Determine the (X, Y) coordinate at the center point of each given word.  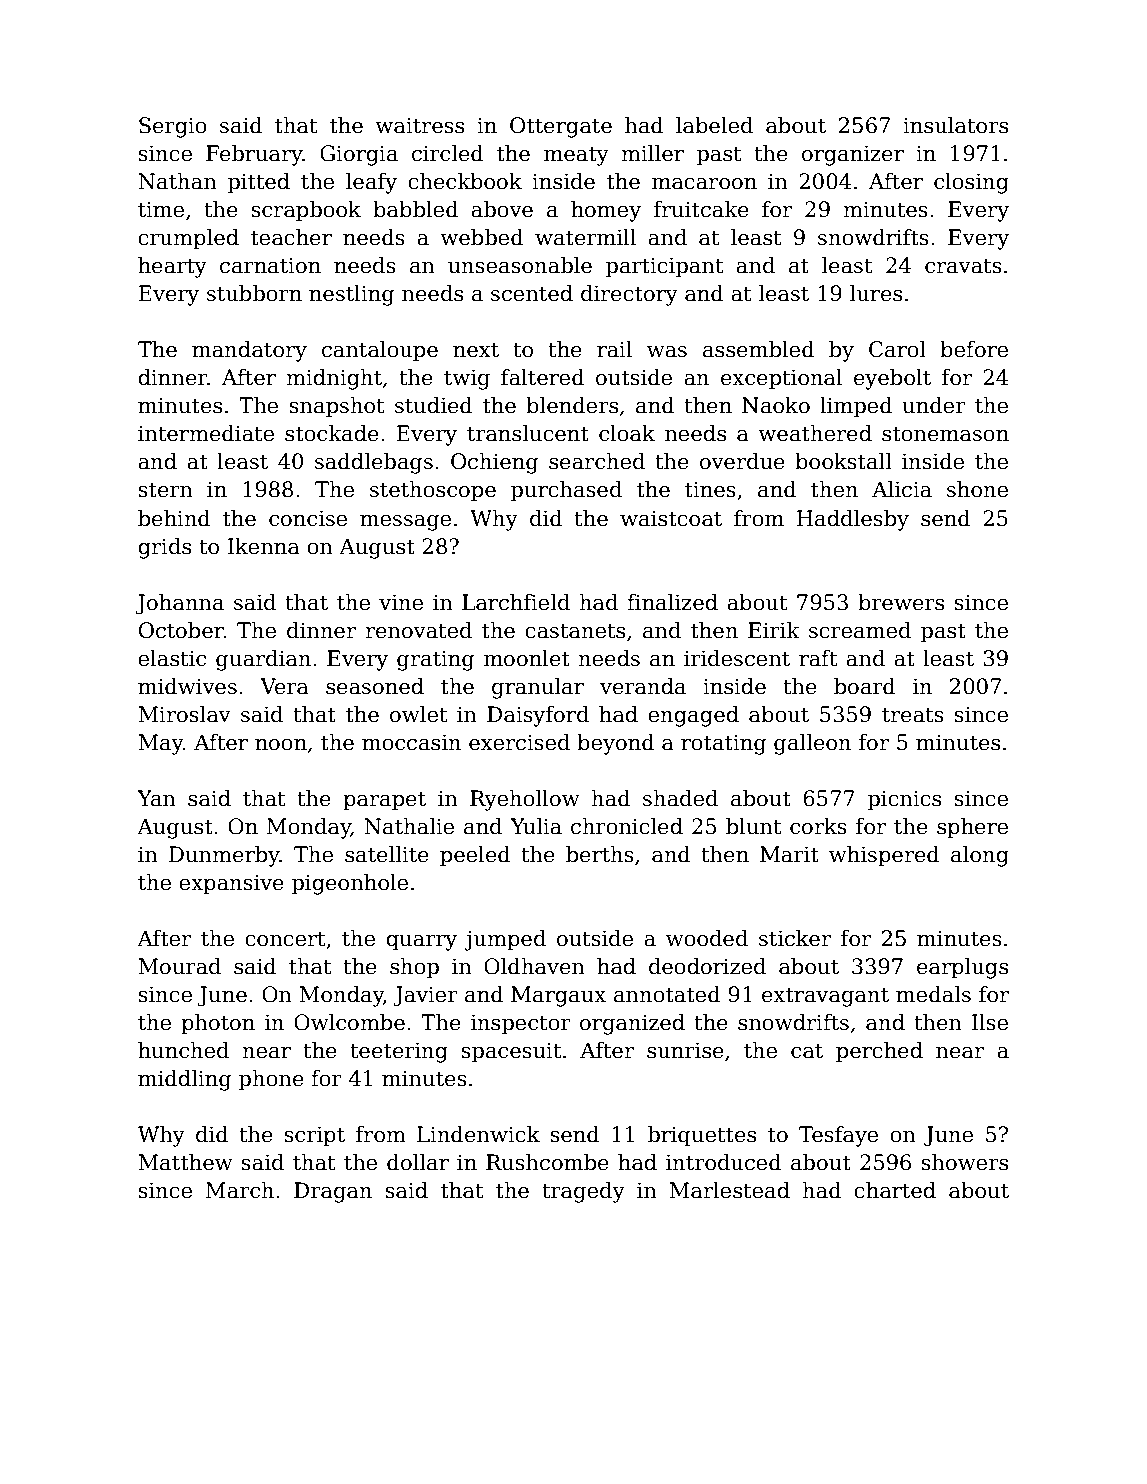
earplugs (962, 968)
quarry (421, 943)
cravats (963, 266)
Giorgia (359, 155)
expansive (231, 884)
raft (818, 658)
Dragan (333, 1192)
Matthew (185, 1162)
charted (895, 1190)
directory (629, 295)
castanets (575, 631)
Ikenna (263, 546)
